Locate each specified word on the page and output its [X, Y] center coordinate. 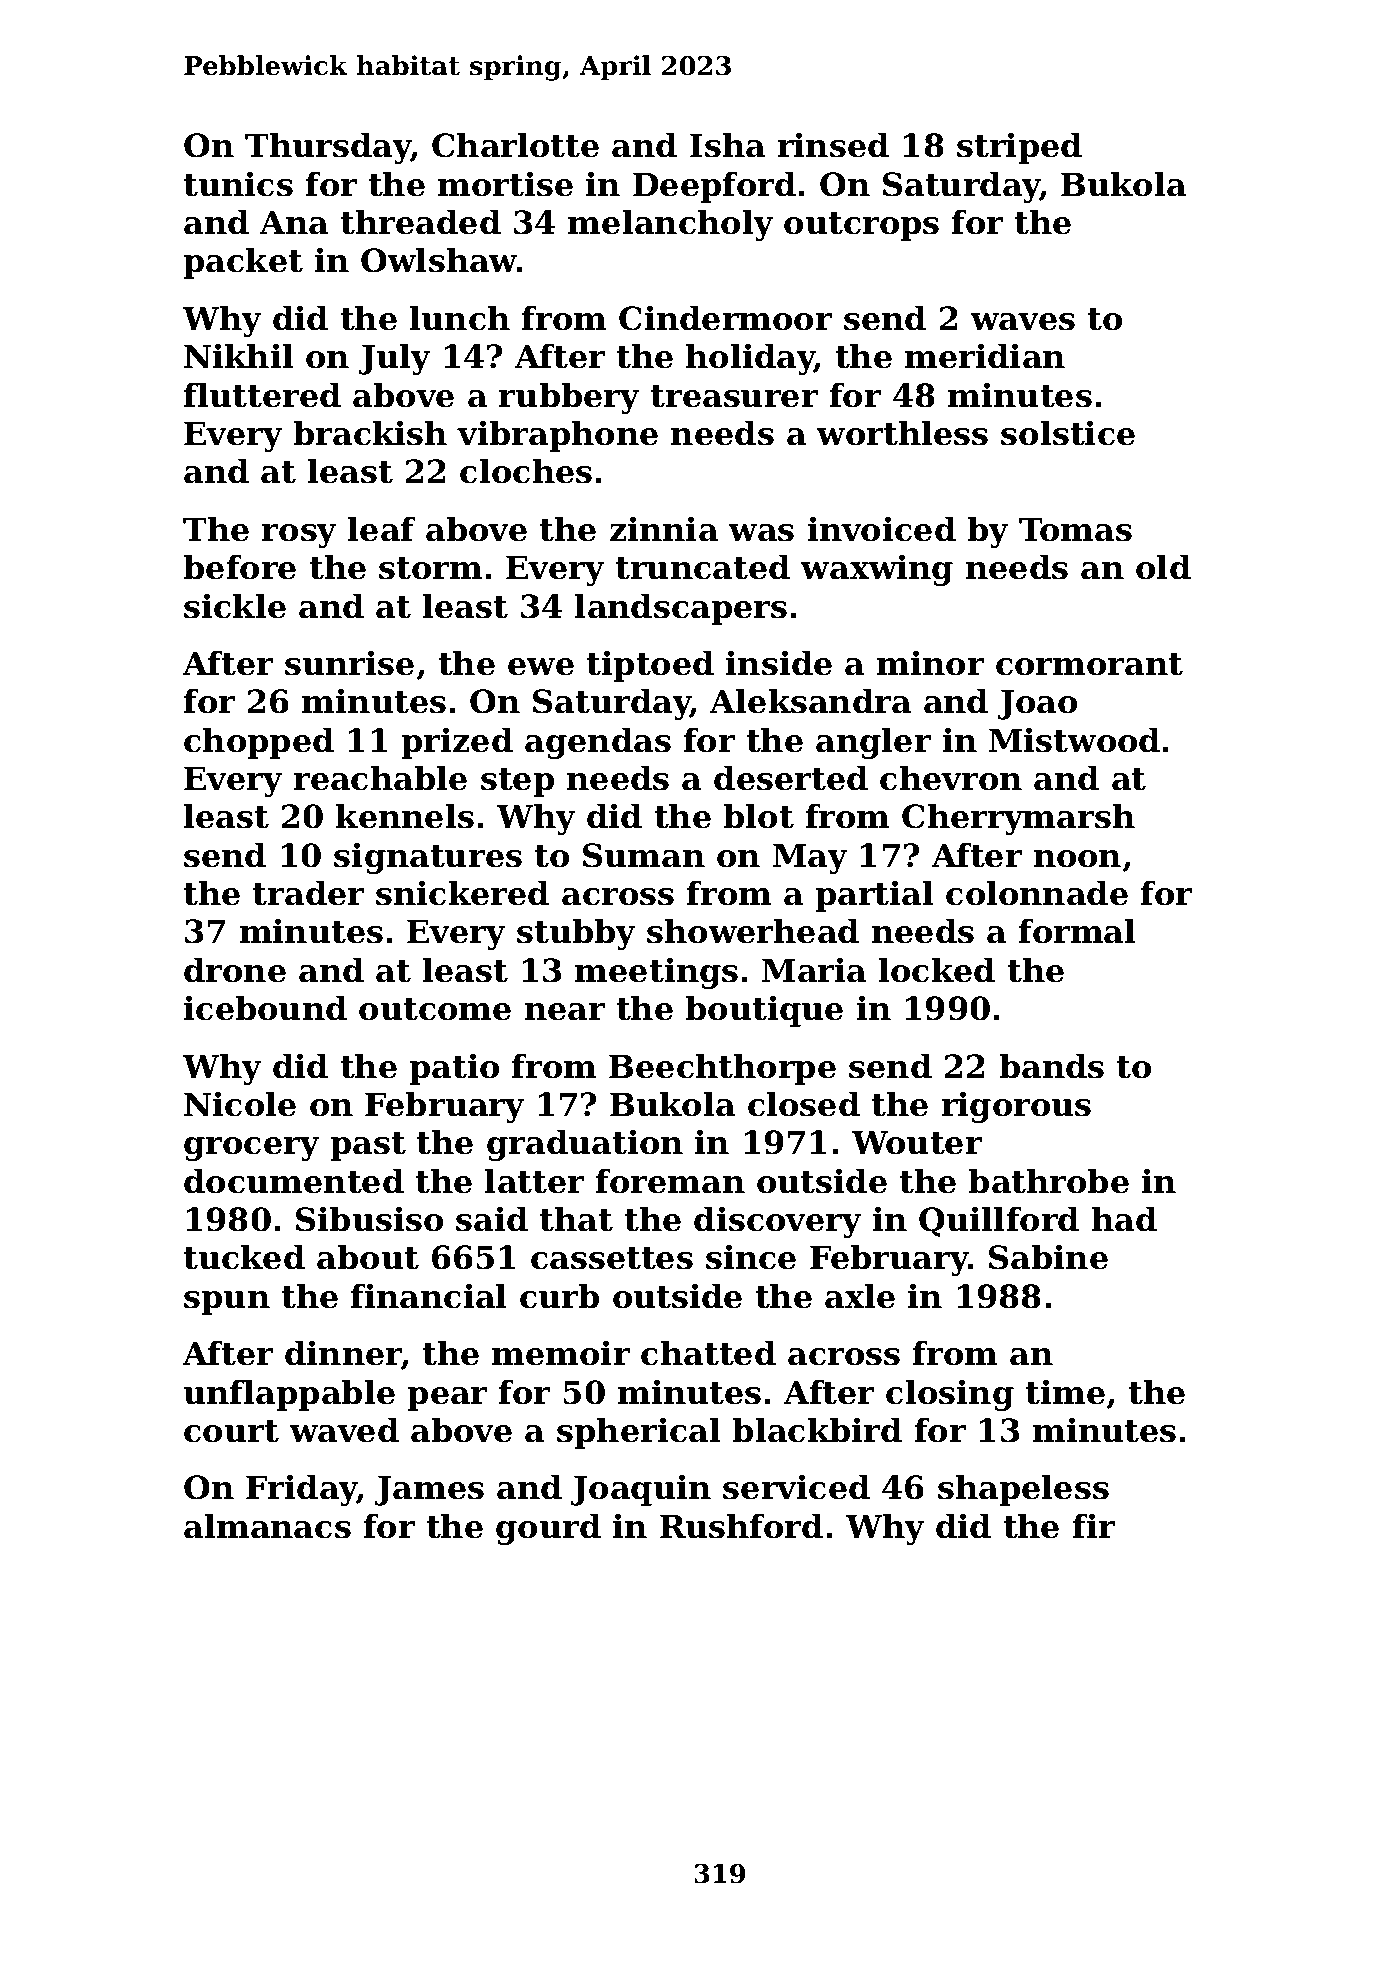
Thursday [328, 148]
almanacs [267, 1526]
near [565, 1012]
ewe [541, 667]
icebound [265, 1008]
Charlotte [515, 145]
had [1124, 1219]
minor [930, 663]
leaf [382, 529]
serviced [796, 1487]
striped [1019, 148]
